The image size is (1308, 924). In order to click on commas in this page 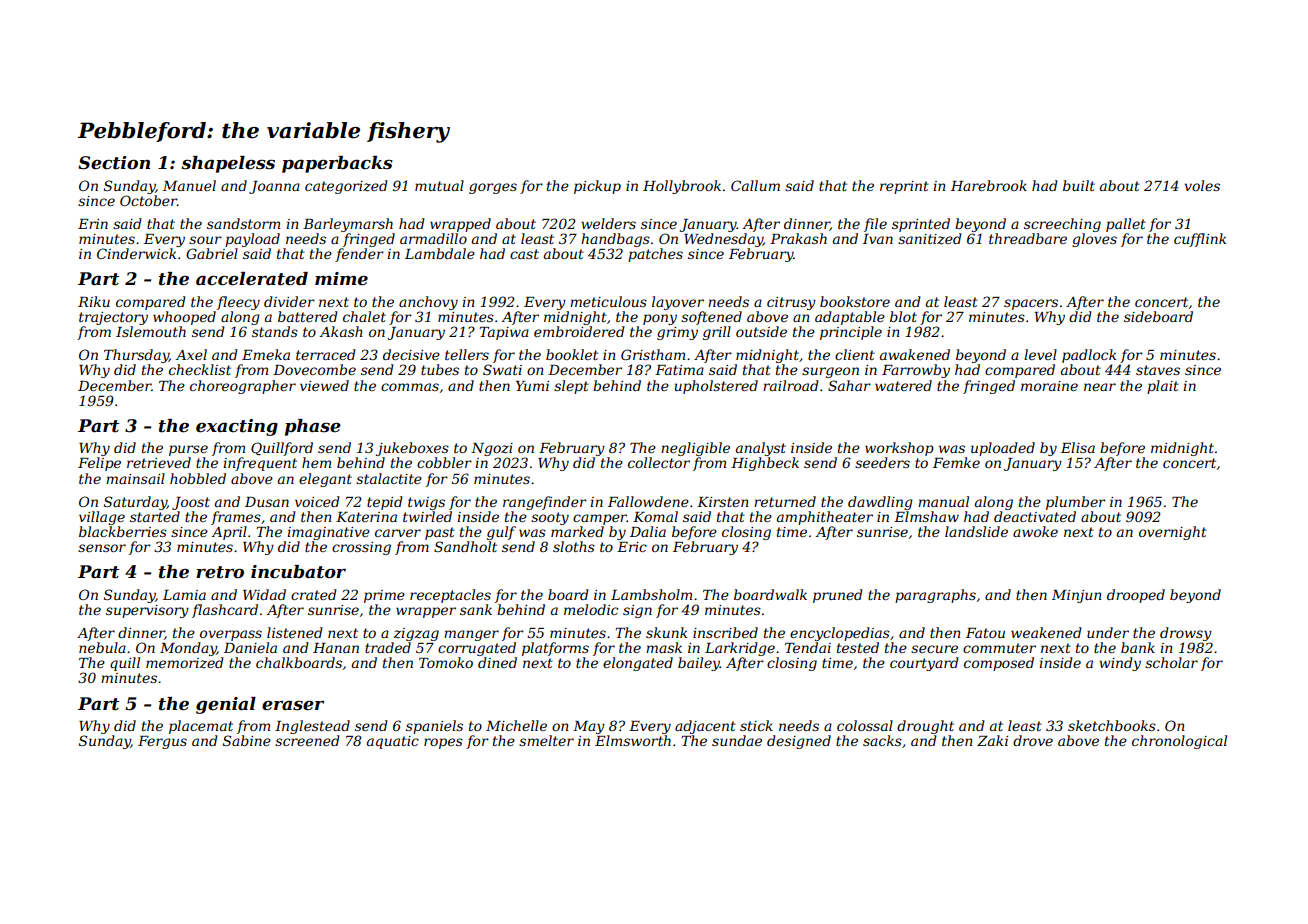, I will do `click(410, 387)`.
